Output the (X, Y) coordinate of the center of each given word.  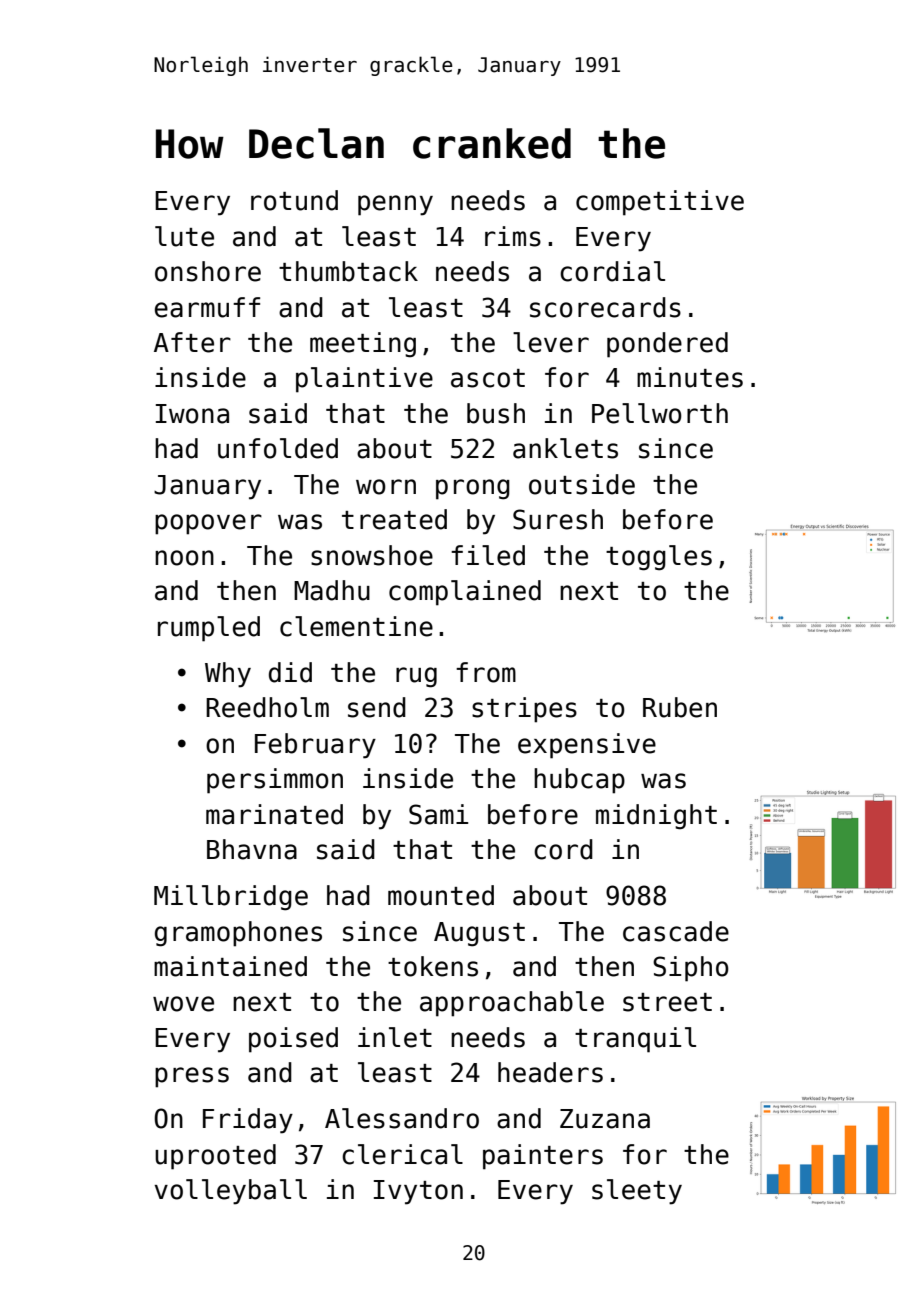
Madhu (332, 590)
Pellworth (660, 413)
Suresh (558, 519)
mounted (441, 895)
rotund (294, 200)
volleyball (230, 1192)
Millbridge (231, 898)
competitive (660, 203)
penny (395, 205)
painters (543, 1157)
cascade (676, 931)
